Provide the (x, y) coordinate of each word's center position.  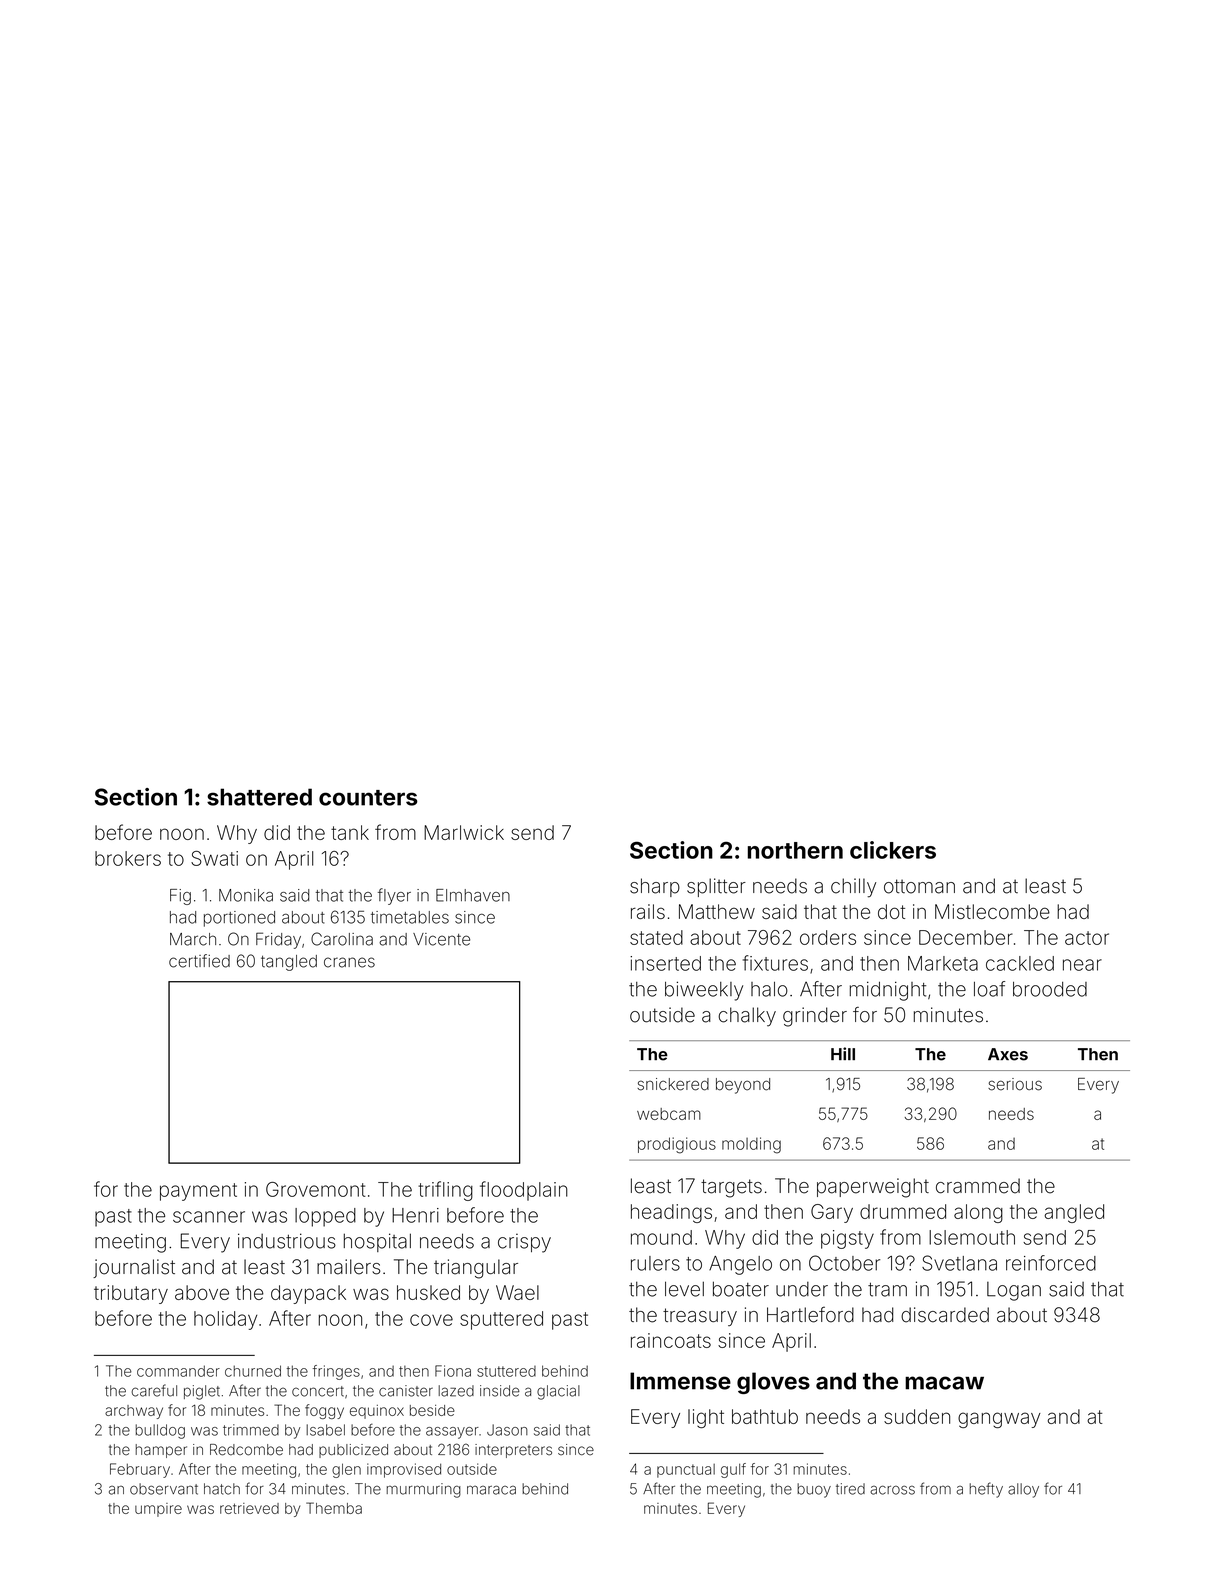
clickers (893, 850)
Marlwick (464, 832)
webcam (669, 1114)
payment (198, 1192)
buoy (814, 1490)
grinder (815, 1017)
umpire (158, 1510)
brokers (128, 858)
